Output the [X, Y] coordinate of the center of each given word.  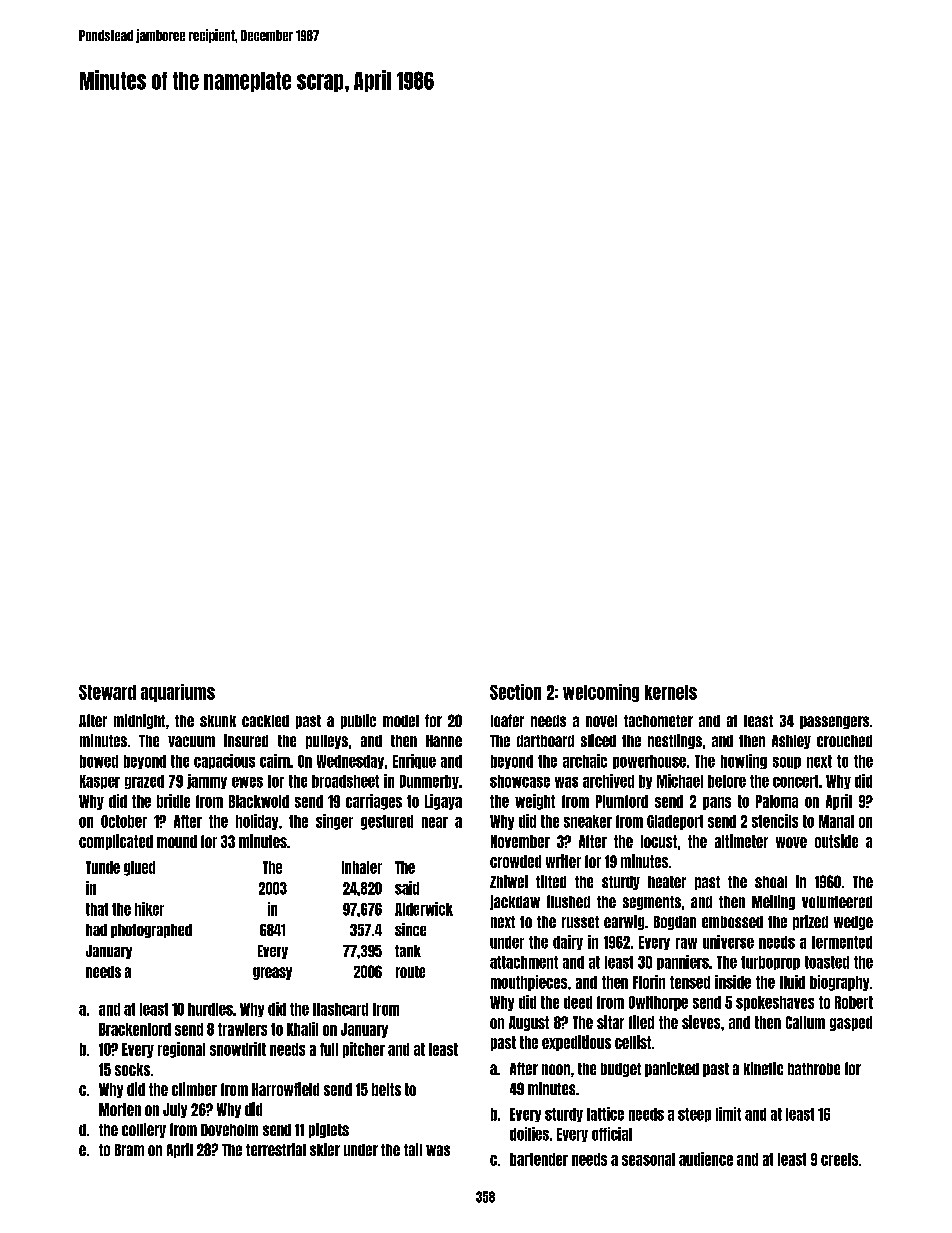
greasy [272, 973]
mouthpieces [529, 983]
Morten [120, 1109]
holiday [257, 822]
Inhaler [362, 867]
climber [194, 1089]
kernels [671, 692]
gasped [851, 1023]
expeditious [576, 1043]
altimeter [741, 841]
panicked [672, 1069]
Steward [107, 692]
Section [515, 692]
